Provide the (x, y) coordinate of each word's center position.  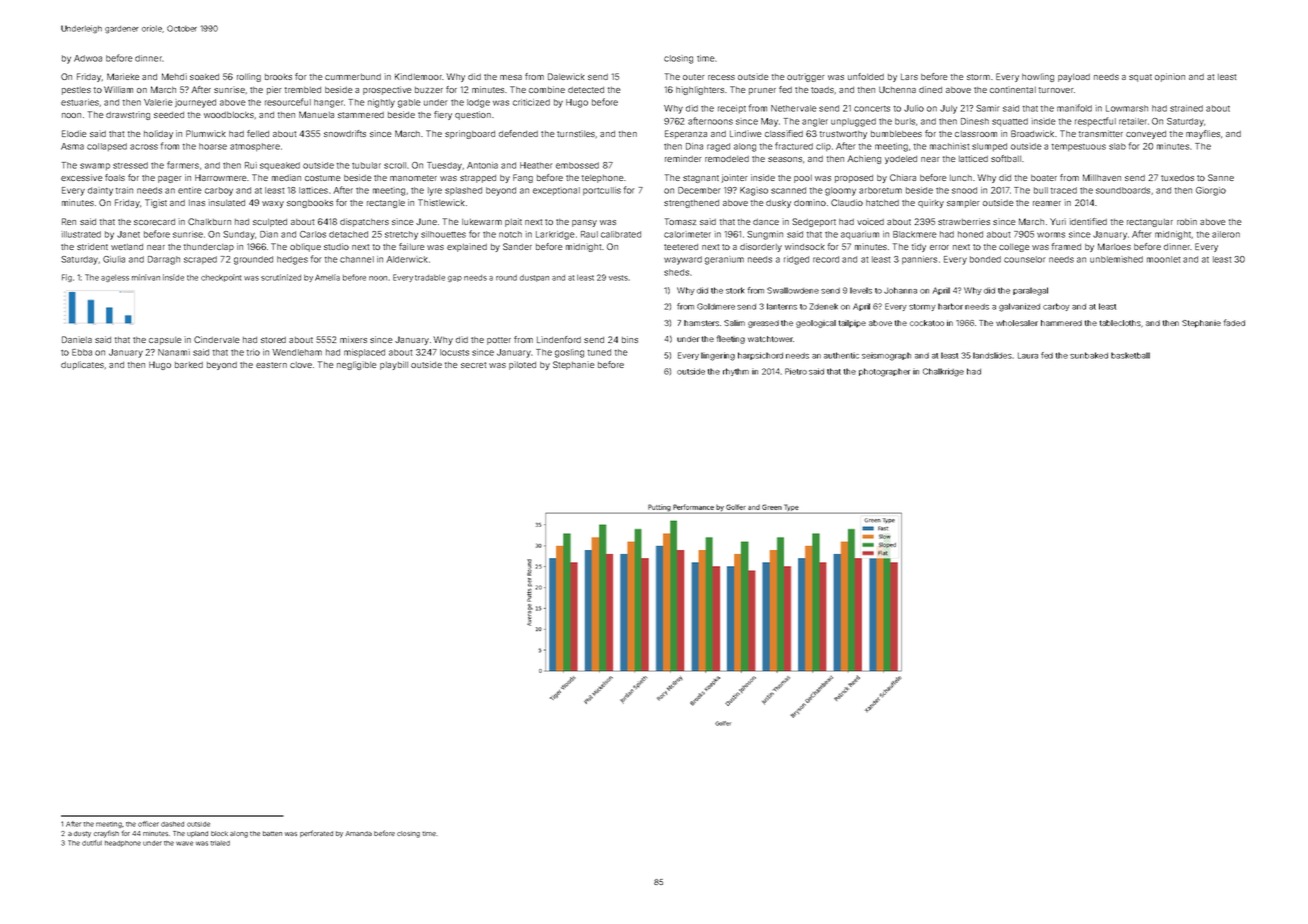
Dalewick (566, 76)
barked (189, 365)
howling (1038, 77)
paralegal (1030, 291)
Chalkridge (943, 372)
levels (861, 290)
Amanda (358, 833)
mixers (353, 339)
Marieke (123, 76)
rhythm (736, 372)
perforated (316, 833)
